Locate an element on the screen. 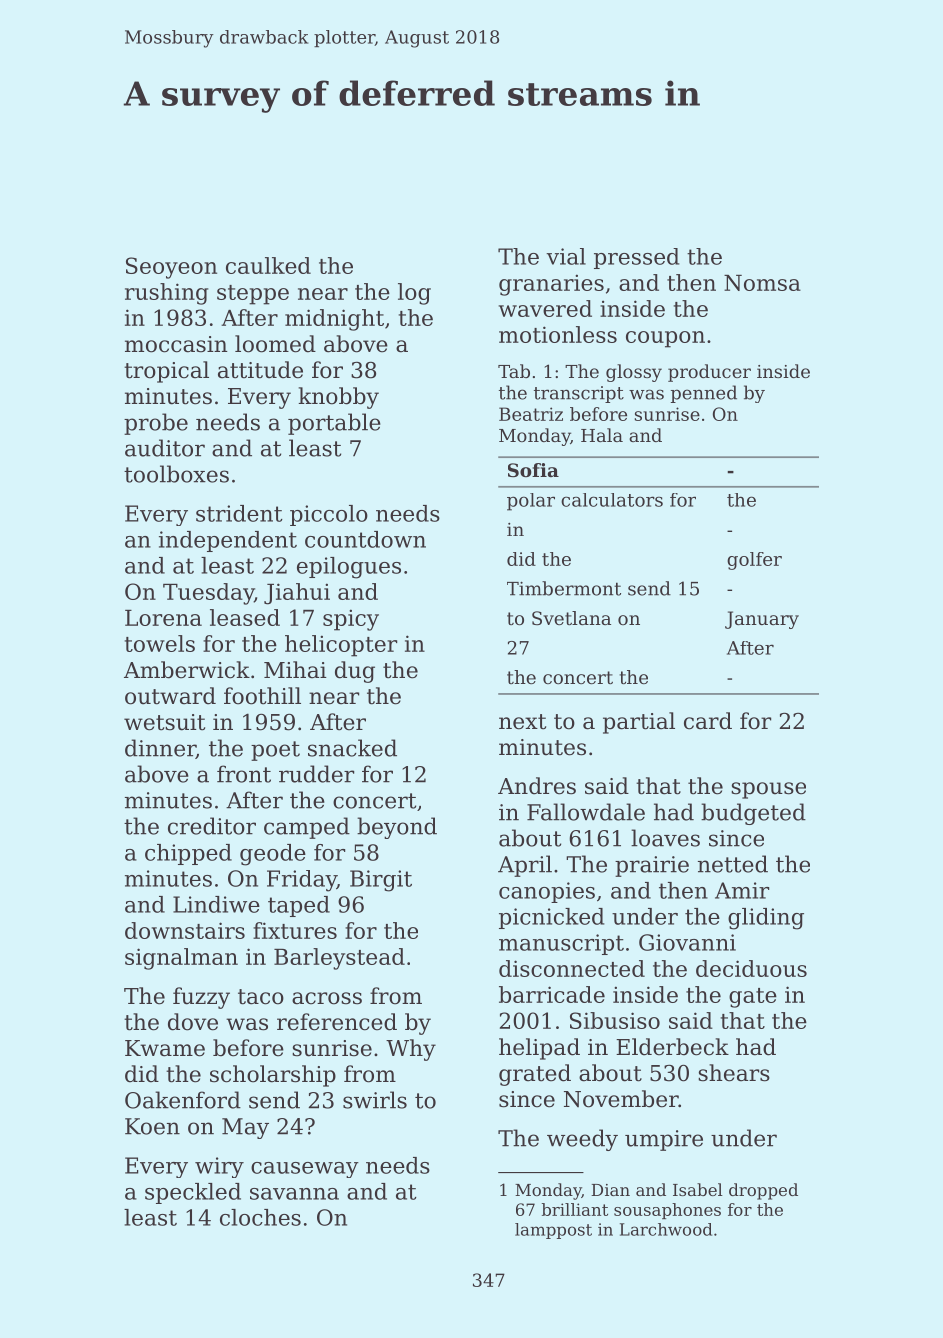 The height and width of the screenshot is (1338, 943). taco is located at coordinates (261, 997).
